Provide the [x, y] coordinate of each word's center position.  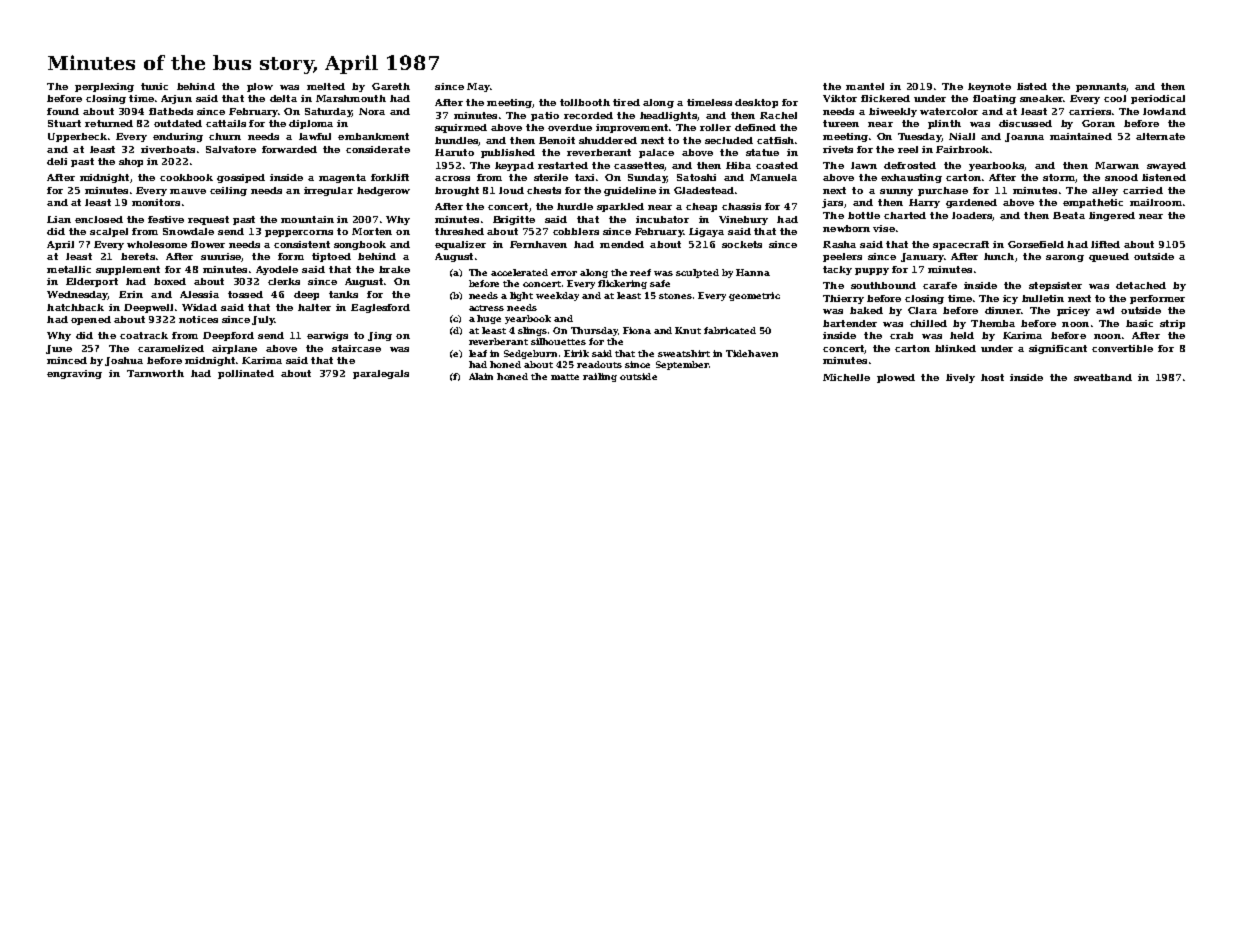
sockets [742, 244]
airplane [234, 349]
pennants [1101, 87]
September [682, 365]
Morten [372, 231]
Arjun [176, 99]
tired [626, 102]
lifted [1105, 244]
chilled [928, 323]
